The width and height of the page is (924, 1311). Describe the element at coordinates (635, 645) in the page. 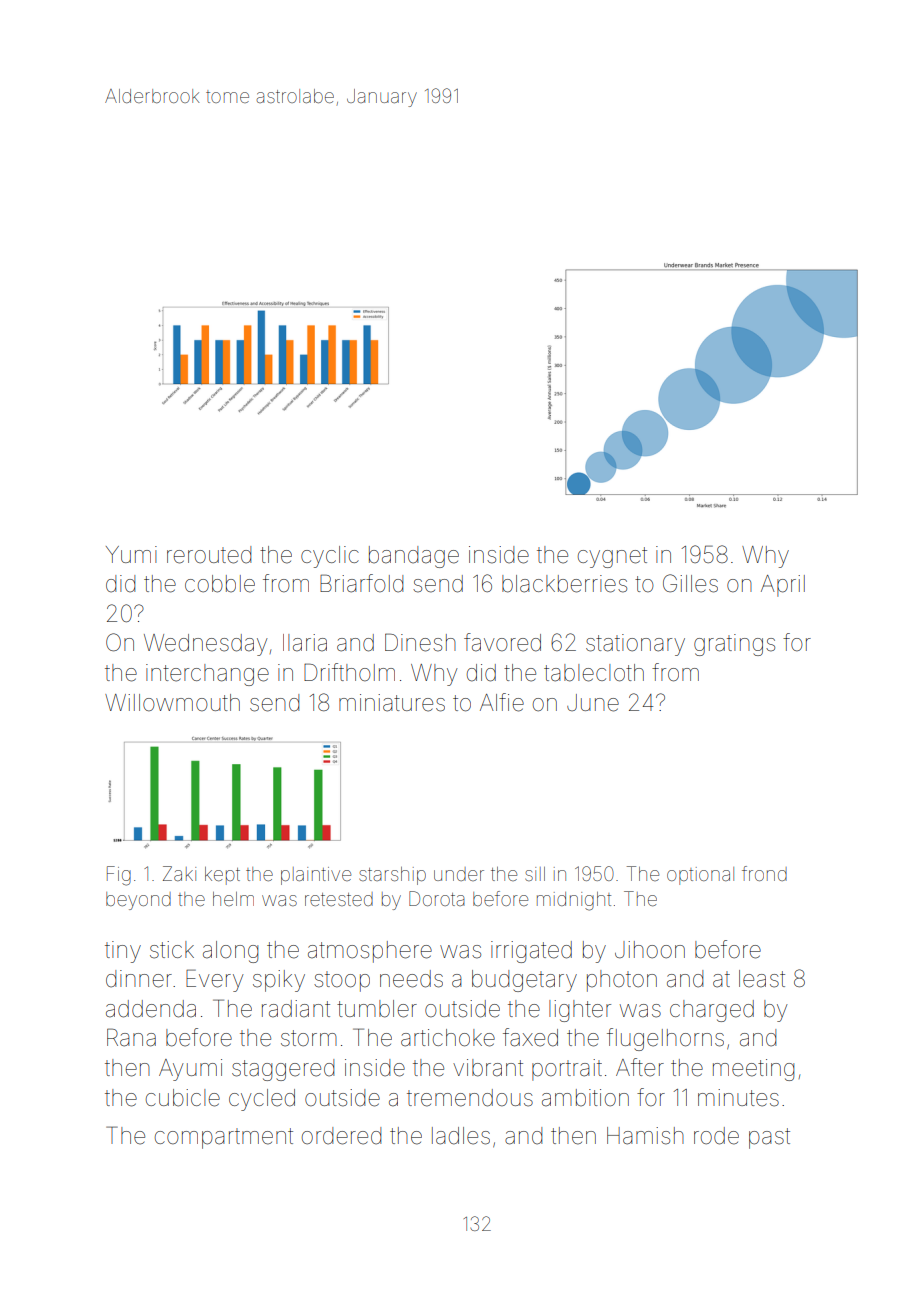

I see `stationary` at that location.
